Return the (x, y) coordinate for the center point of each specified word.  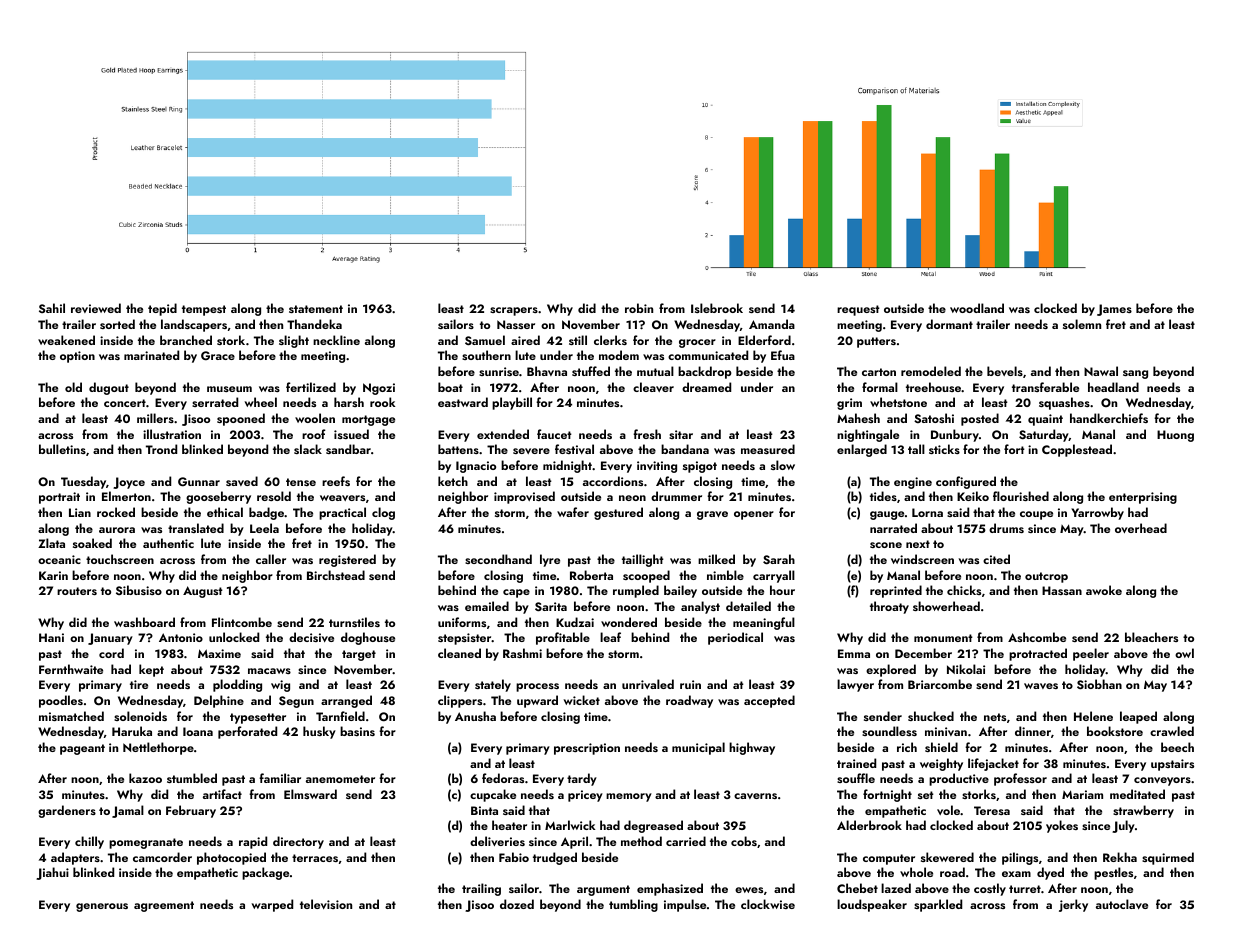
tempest (204, 310)
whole (916, 872)
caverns (755, 796)
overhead (1141, 528)
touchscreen (120, 559)
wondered (629, 622)
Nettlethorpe (158, 748)
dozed (517, 904)
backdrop (705, 372)
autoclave (1122, 904)
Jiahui (52, 873)
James (1114, 310)
